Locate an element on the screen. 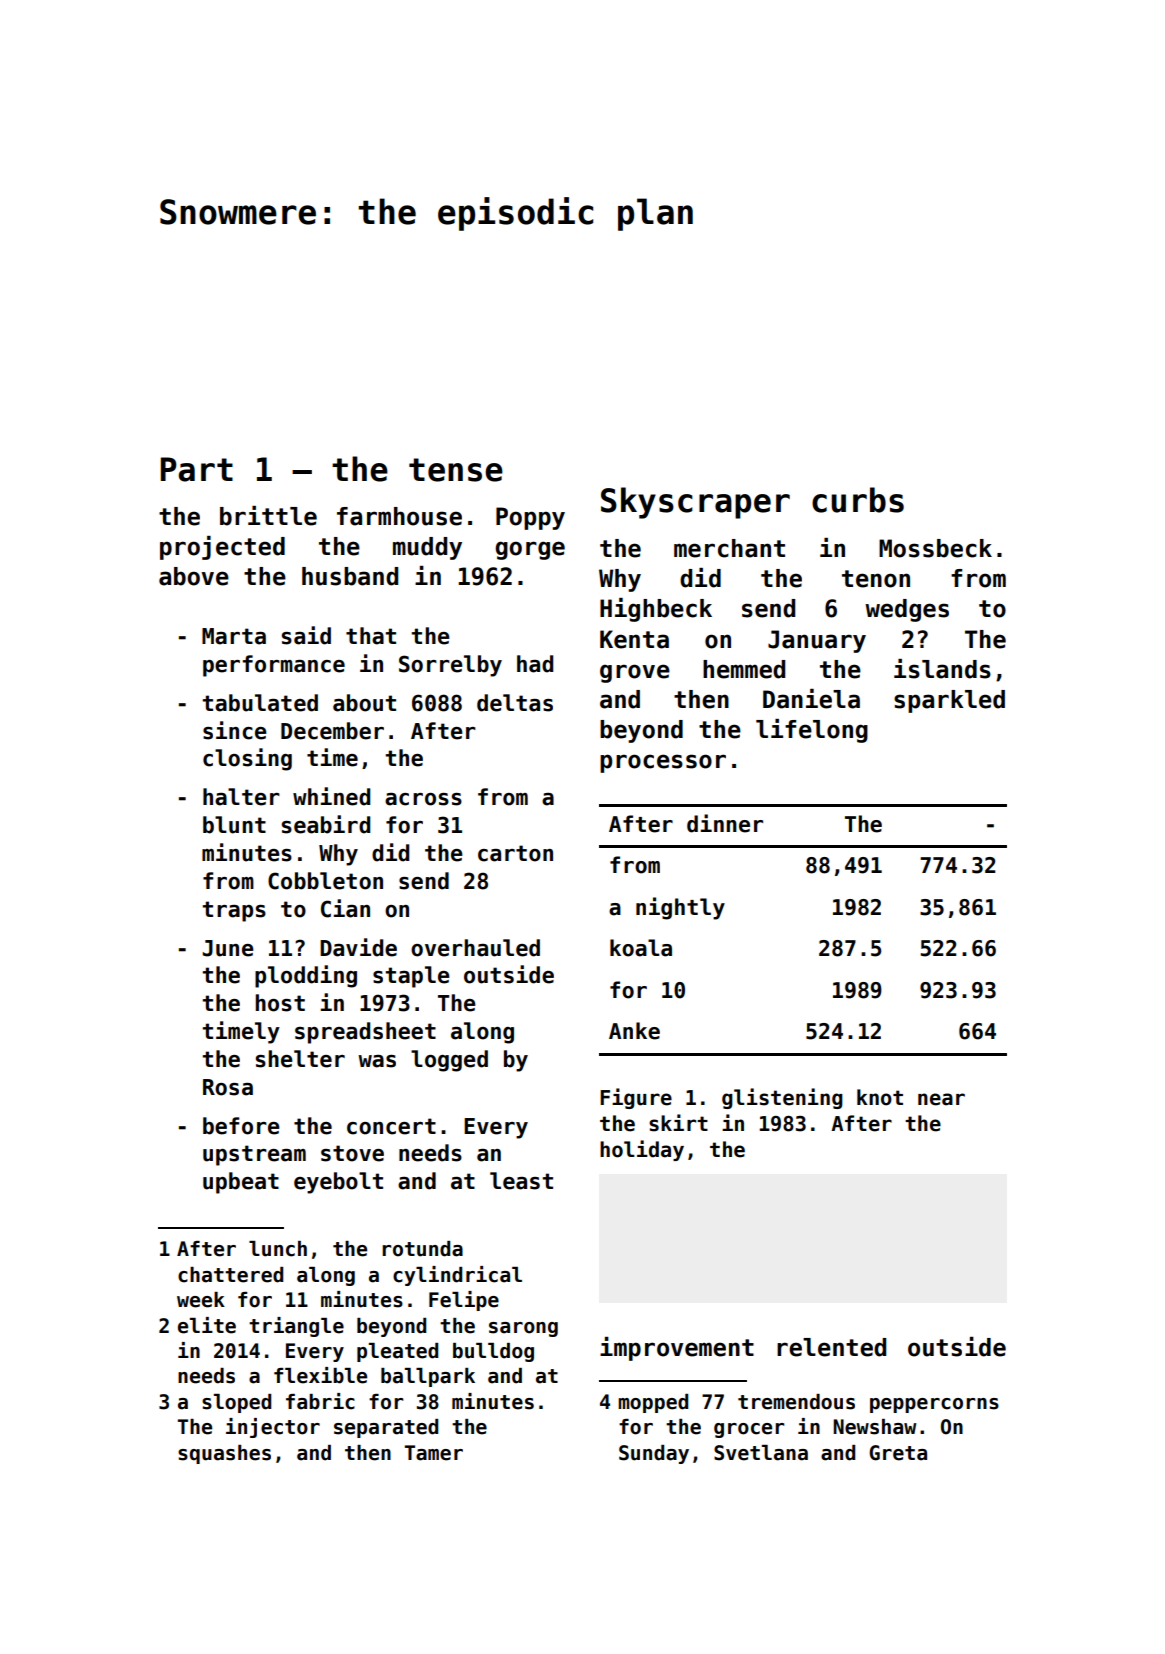  knot is located at coordinates (880, 1097).
